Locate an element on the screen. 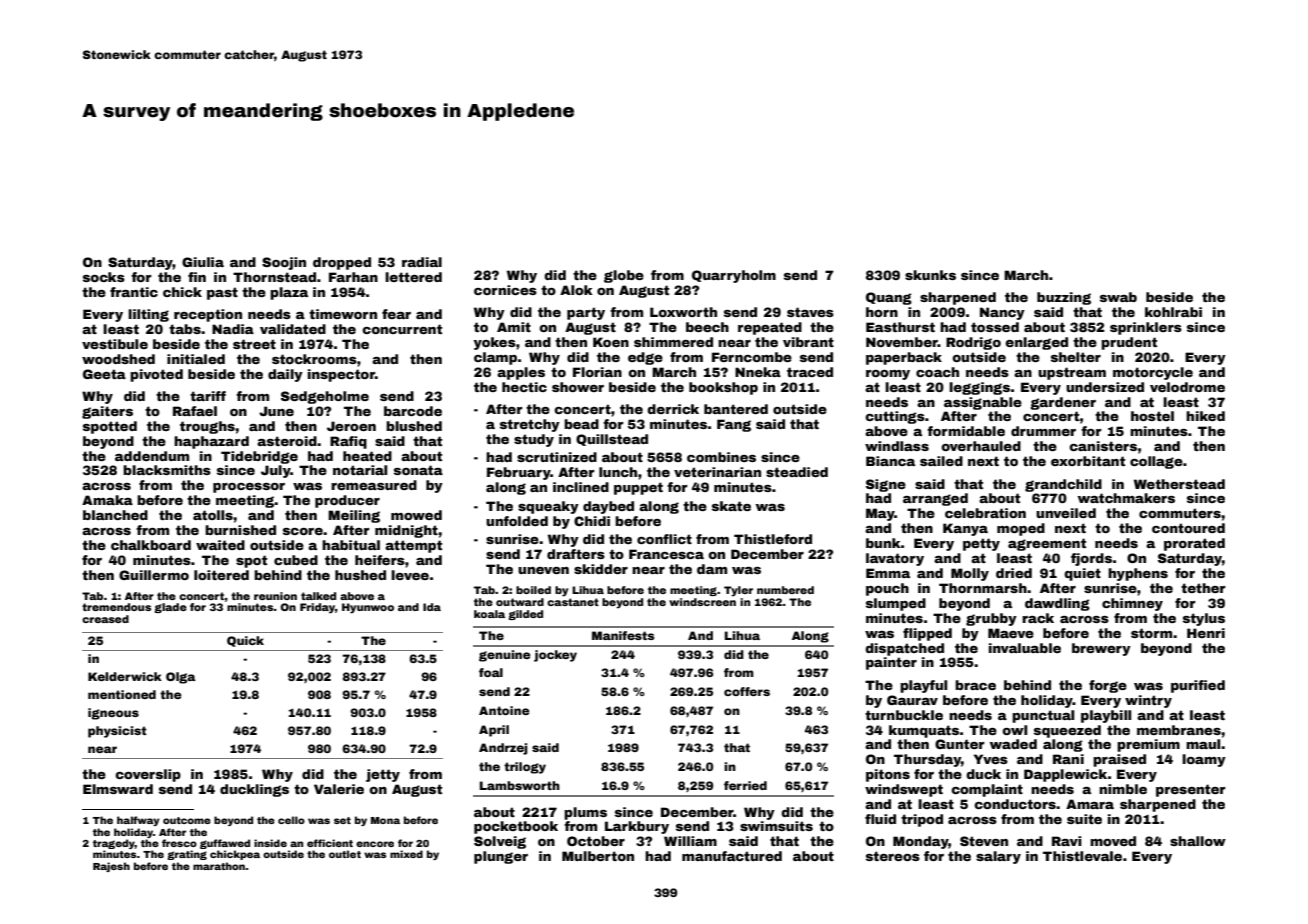 The height and width of the screenshot is (924, 1308). hiked is located at coordinates (1205, 416).
